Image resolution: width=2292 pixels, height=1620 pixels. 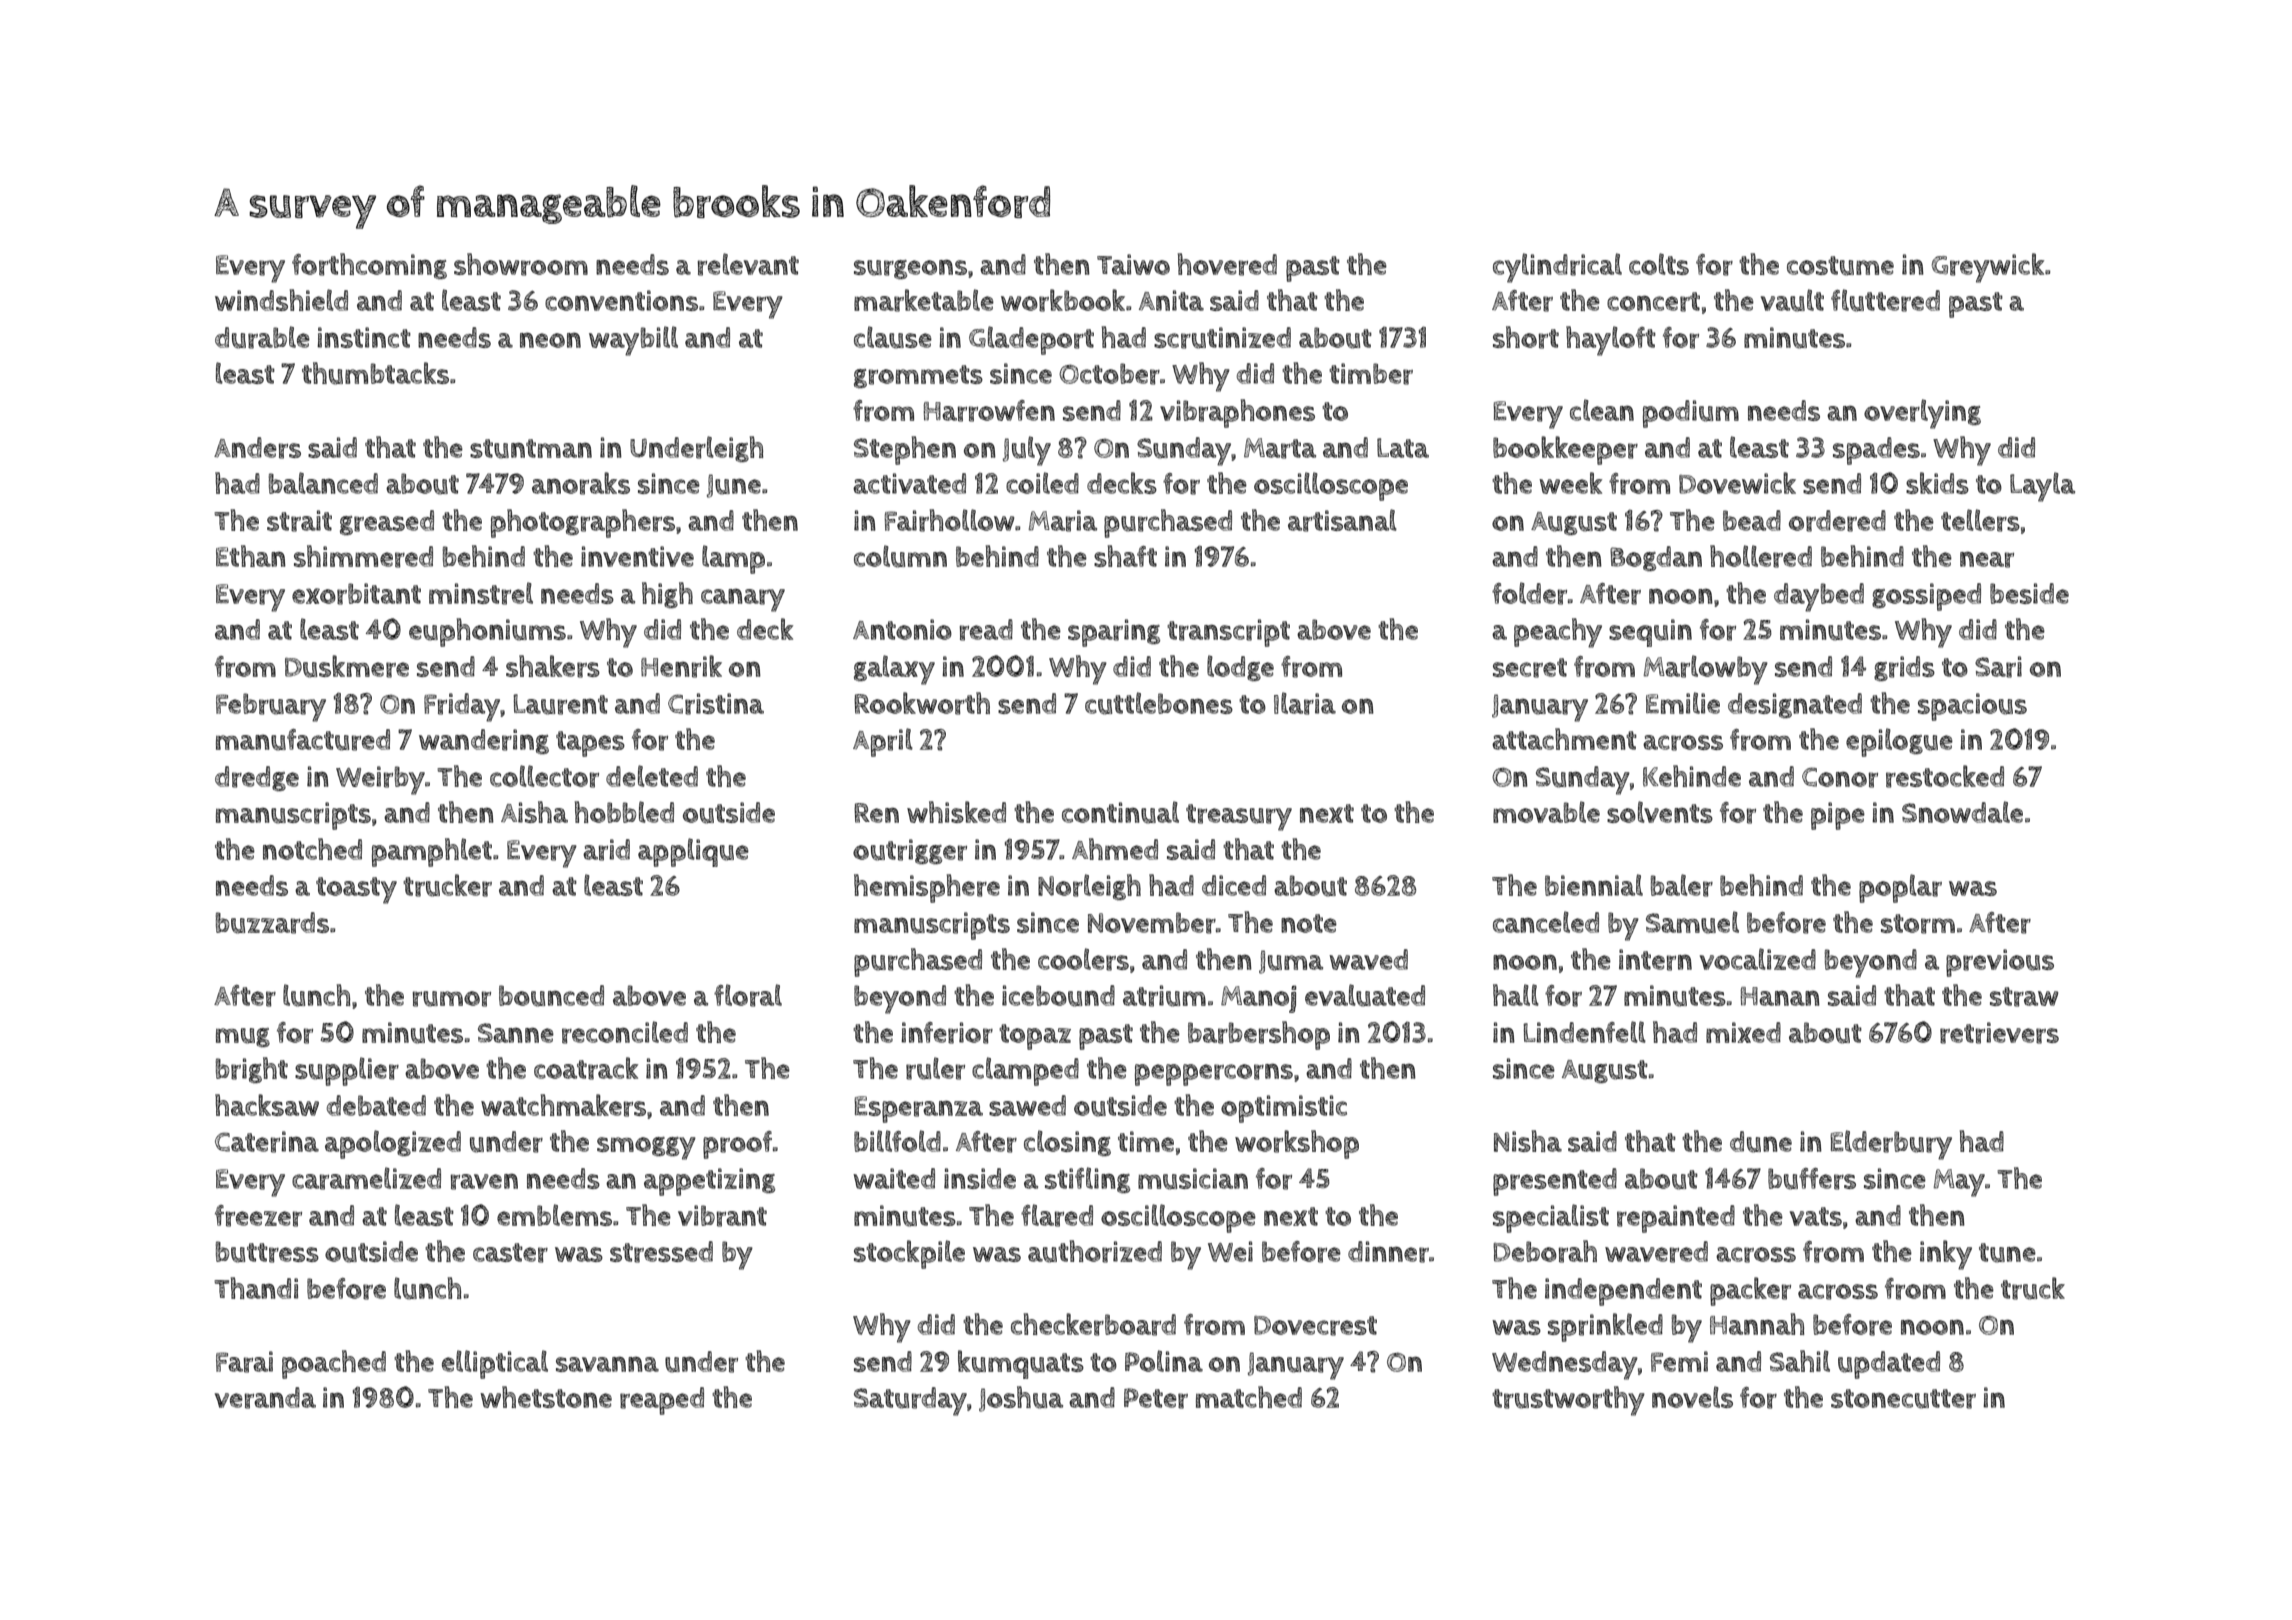 I want to click on costume, so click(x=1840, y=266).
